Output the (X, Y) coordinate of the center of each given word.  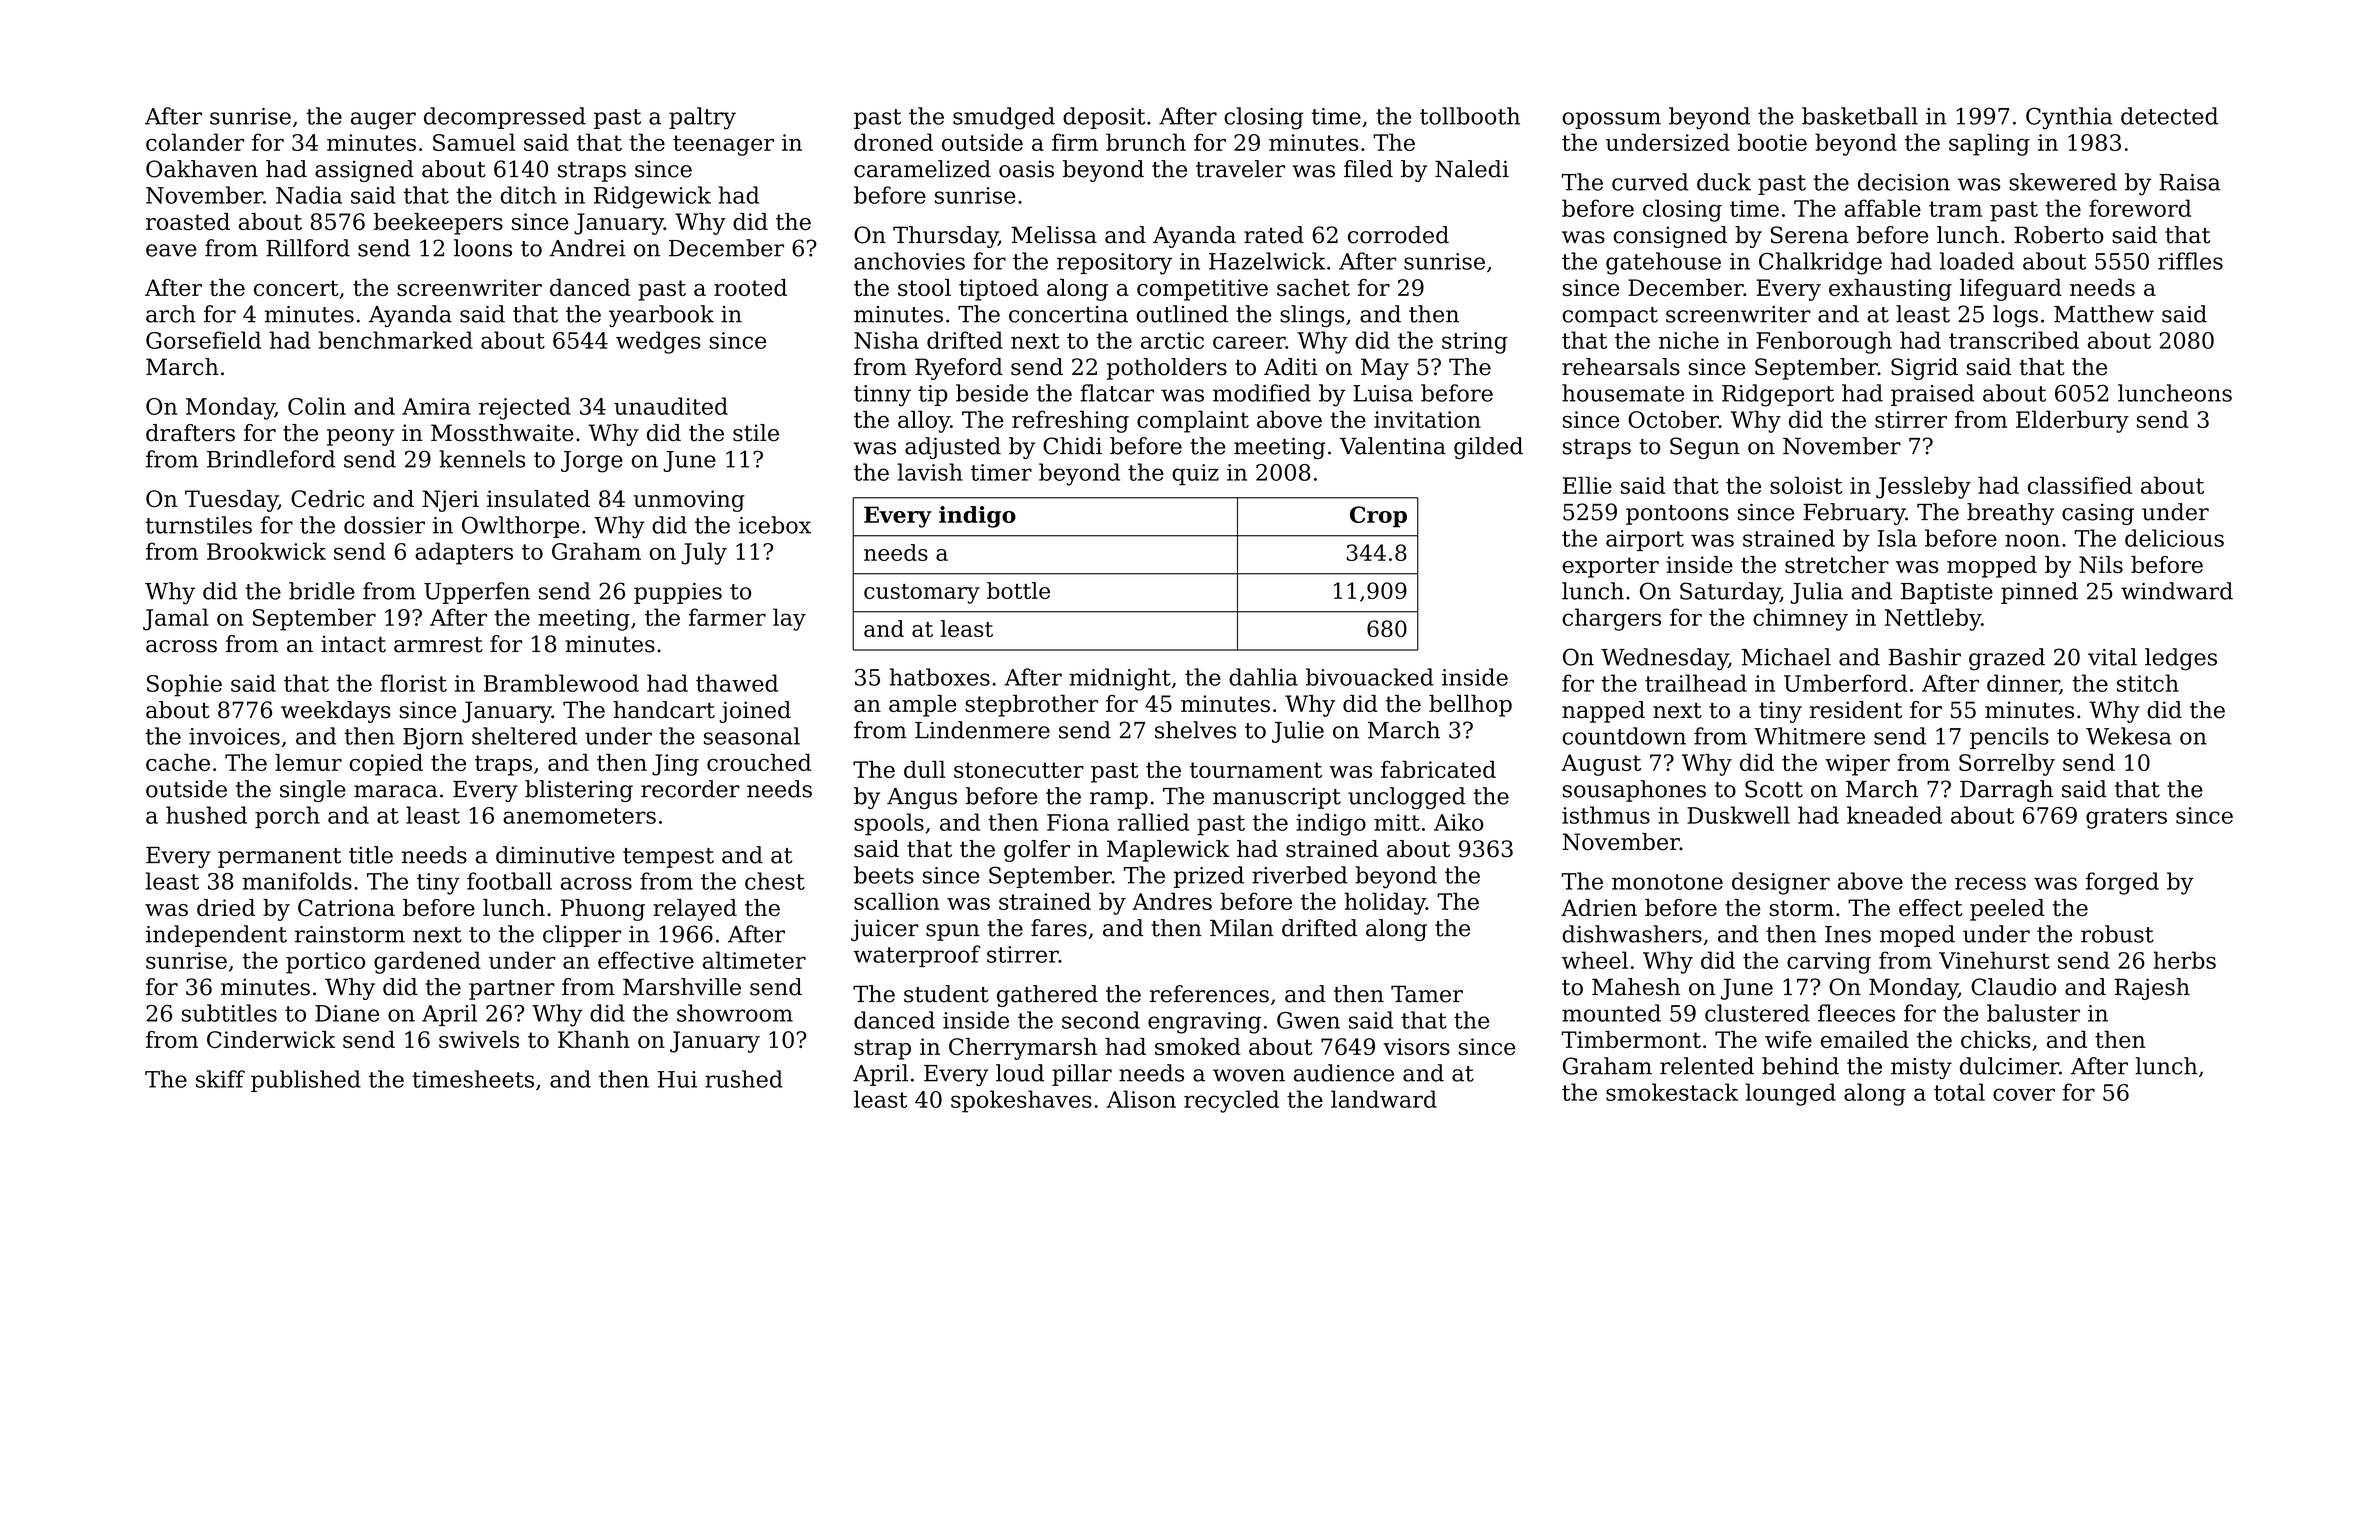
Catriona (346, 908)
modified (1262, 393)
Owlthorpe (520, 527)
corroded (1398, 235)
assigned (364, 171)
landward (1384, 1099)
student (946, 994)
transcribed (2014, 340)
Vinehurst (1994, 960)
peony (360, 437)
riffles (2190, 261)
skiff (220, 1079)
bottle (1018, 590)
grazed (2007, 659)
